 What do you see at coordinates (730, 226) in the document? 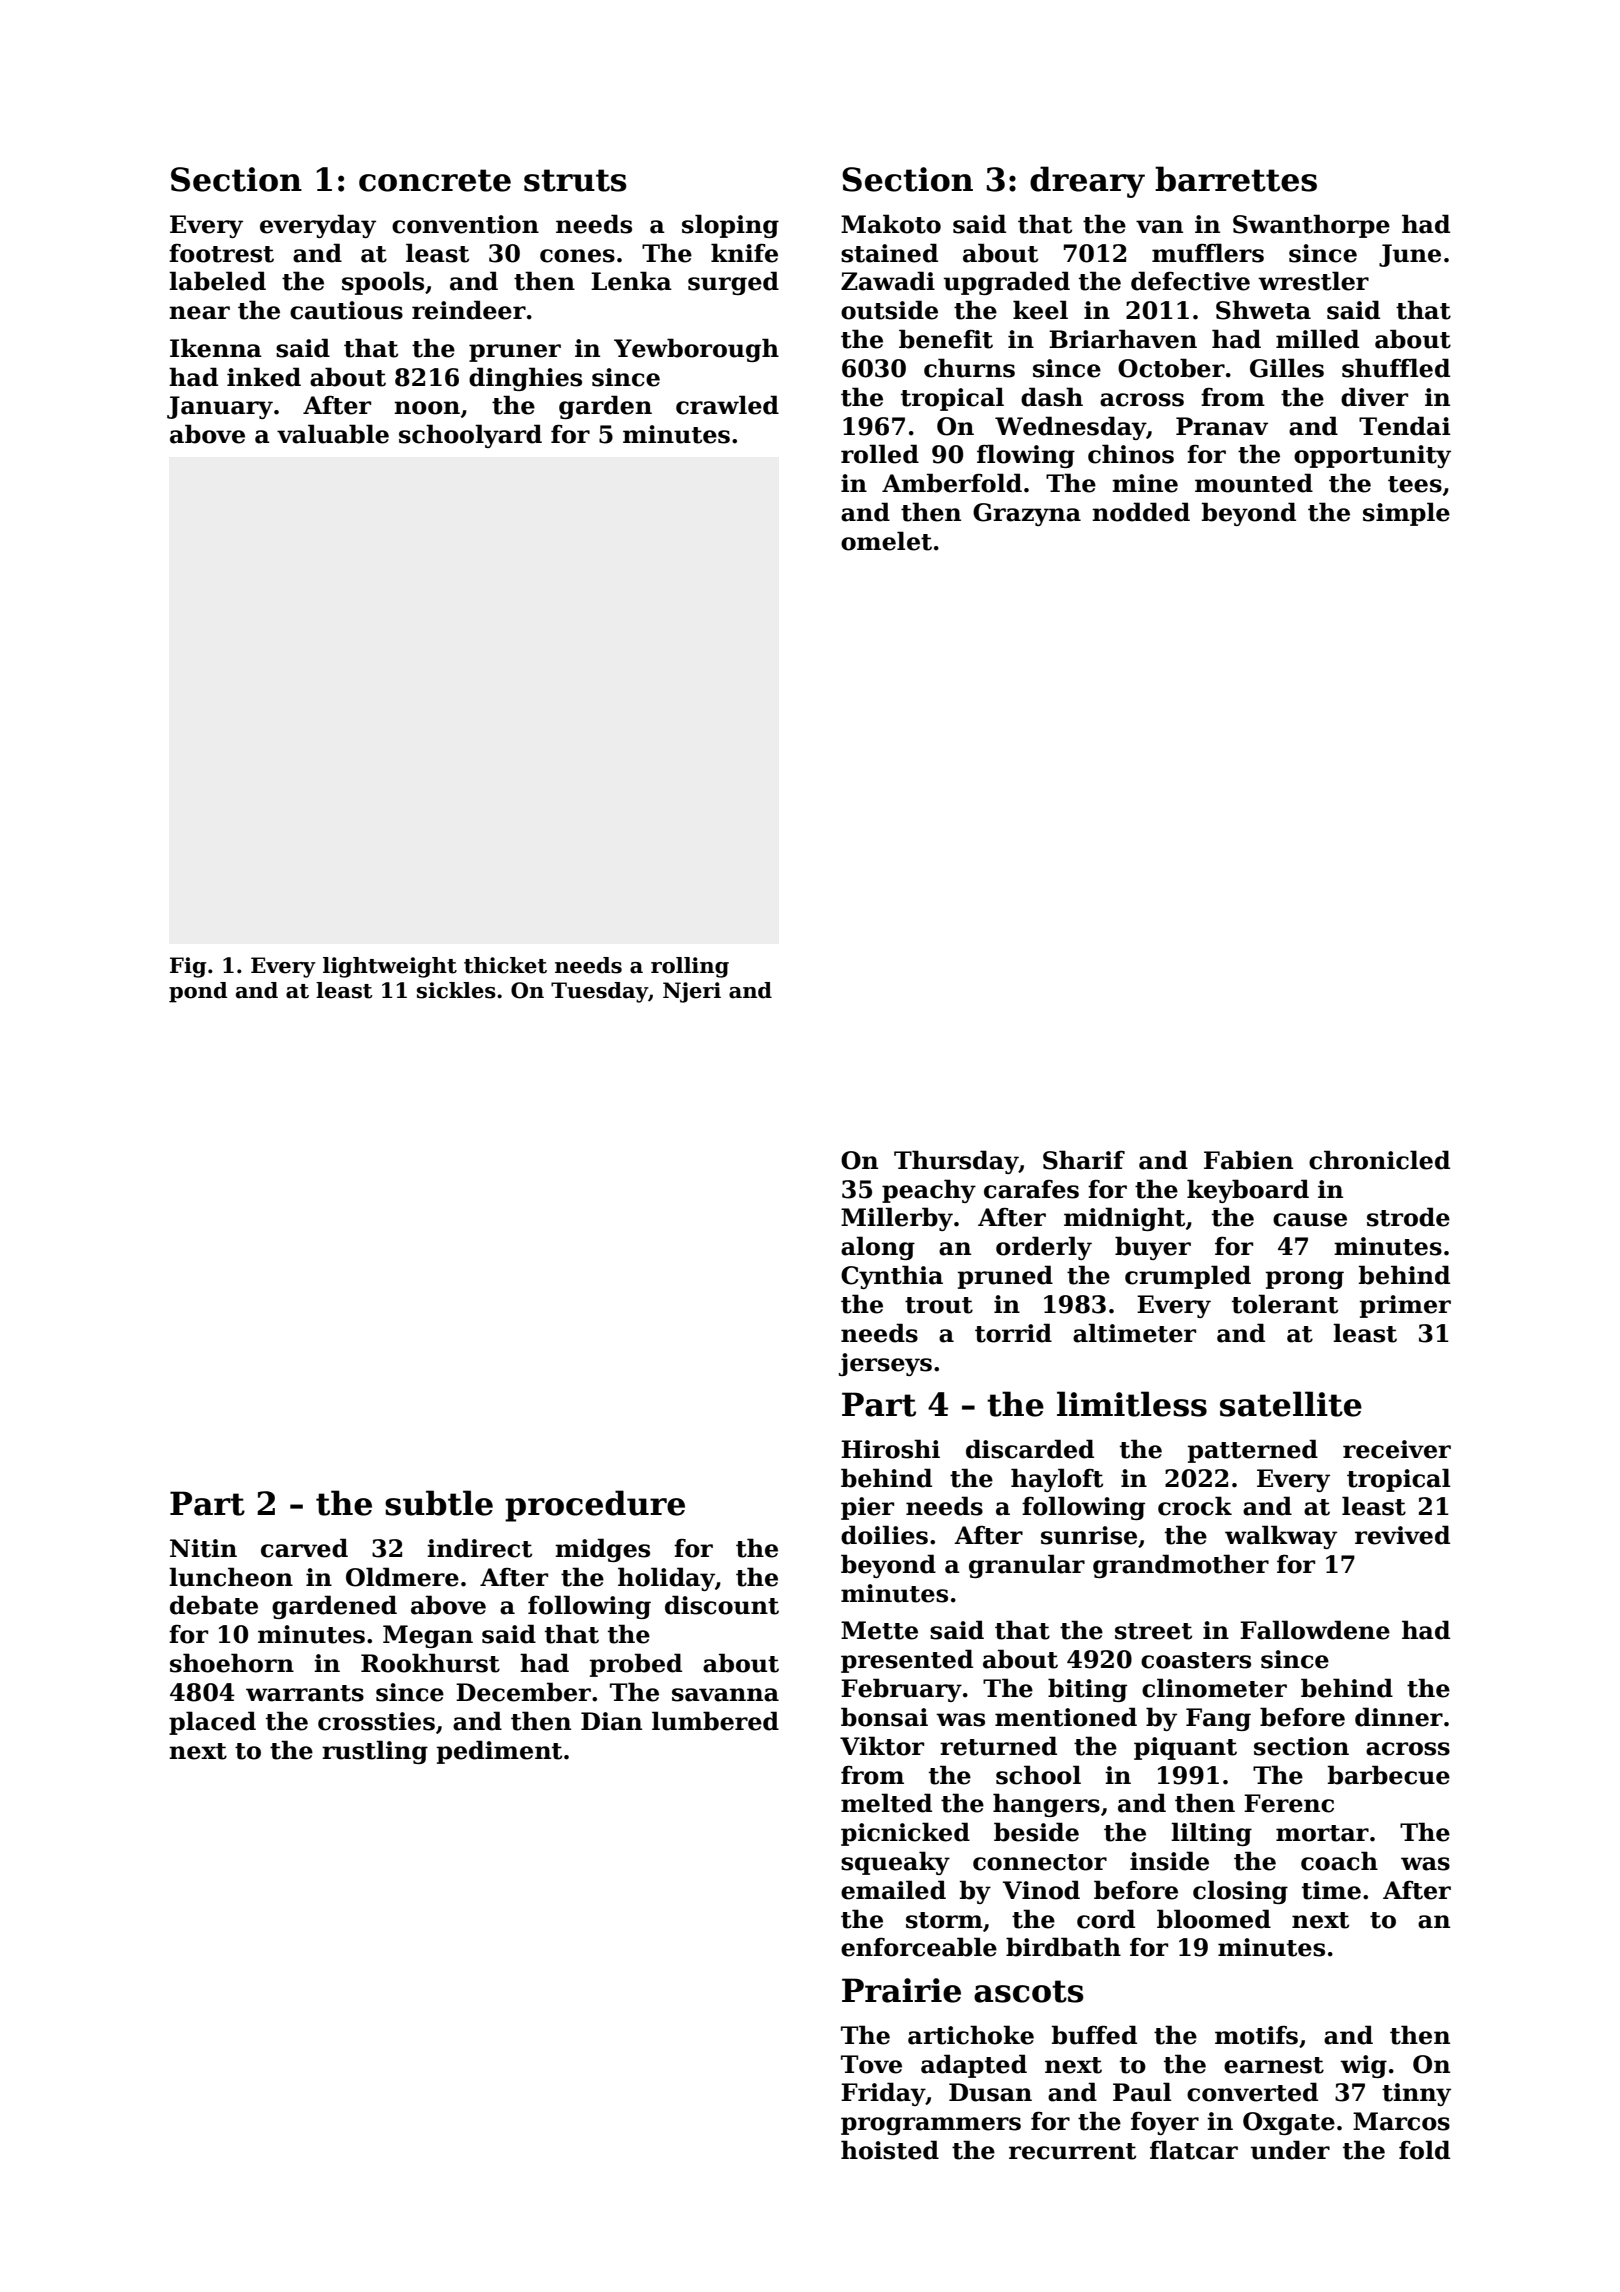
I see `sloping` at bounding box center [730, 226].
